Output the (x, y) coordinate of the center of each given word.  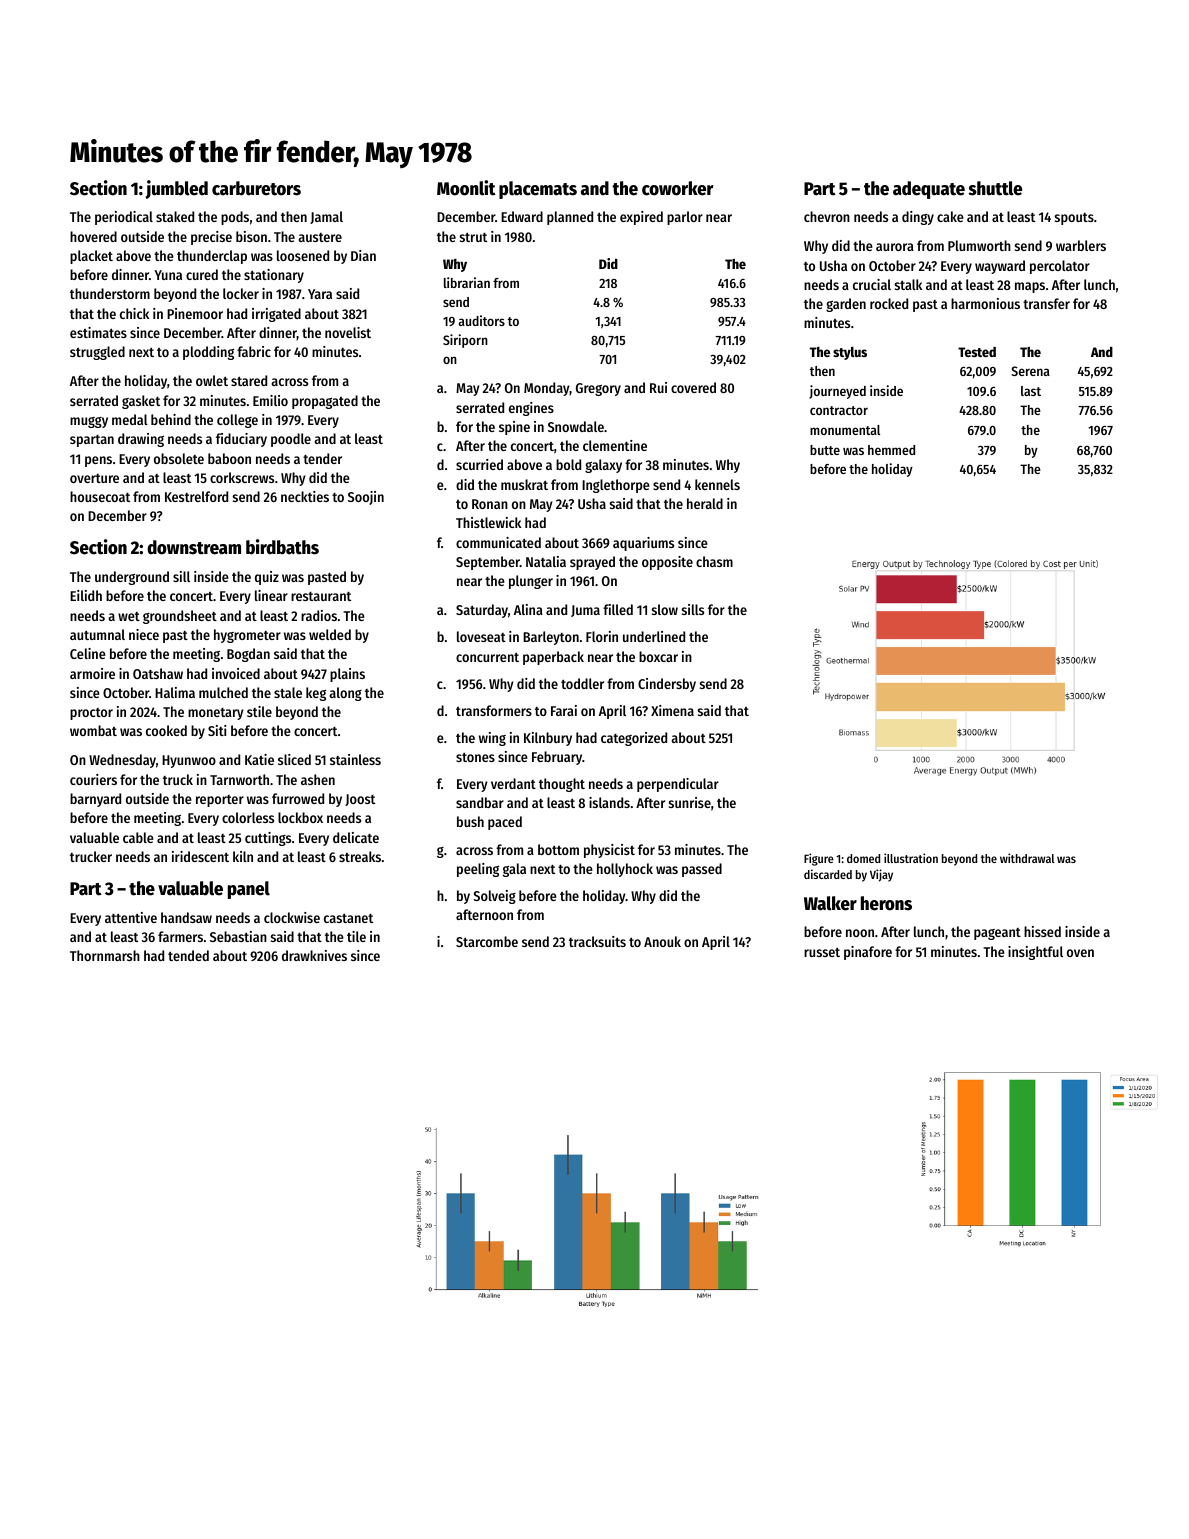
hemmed (891, 450)
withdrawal (1027, 858)
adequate (929, 190)
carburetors (256, 188)
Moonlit (466, 188)
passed (702, 870)
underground (132, 578)
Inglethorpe (616, 486)
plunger (531, 582)
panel (249, 890)
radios (319, 615)
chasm (714, 561)
